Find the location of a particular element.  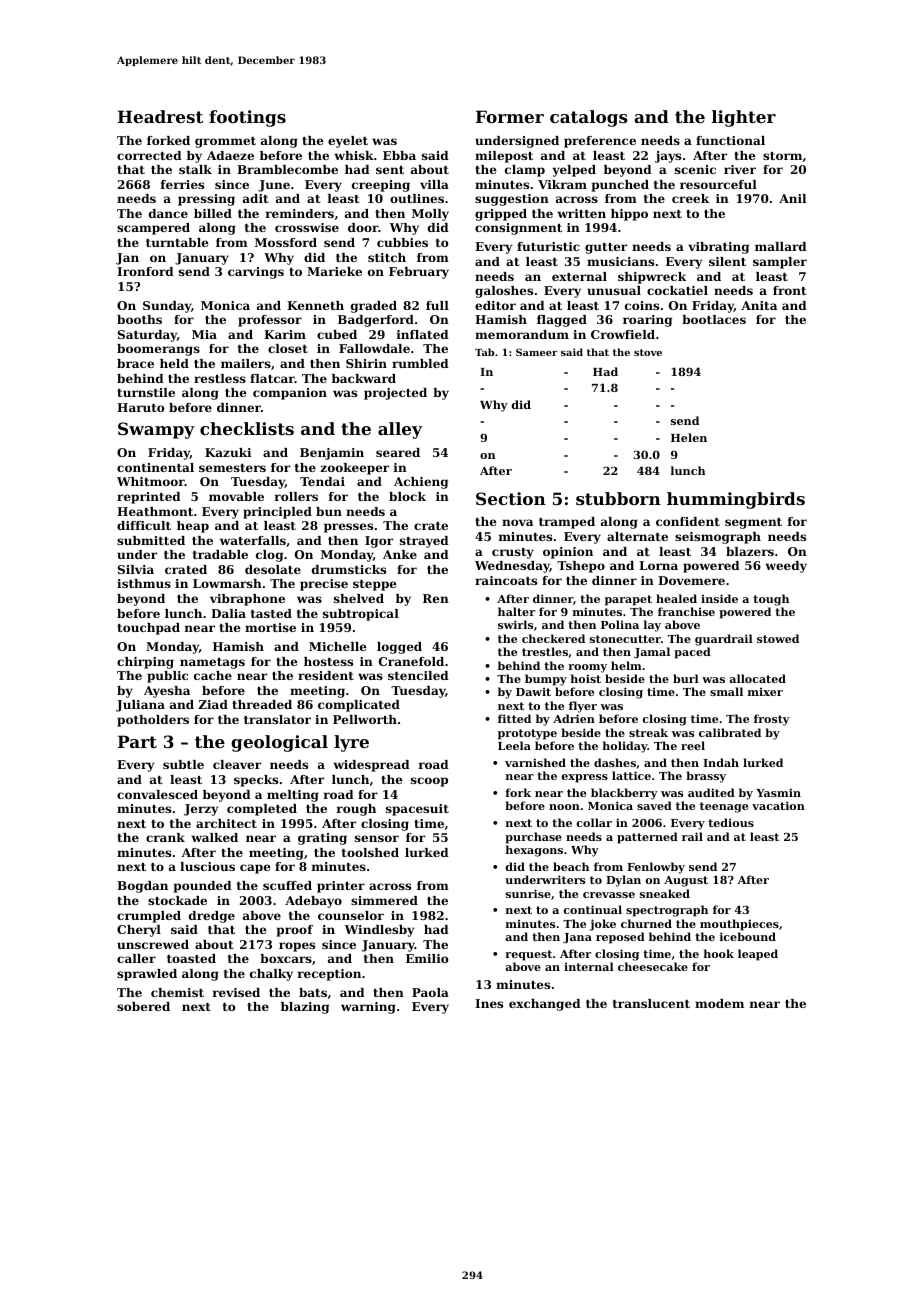

Former is located at coordinates (510, 116).
